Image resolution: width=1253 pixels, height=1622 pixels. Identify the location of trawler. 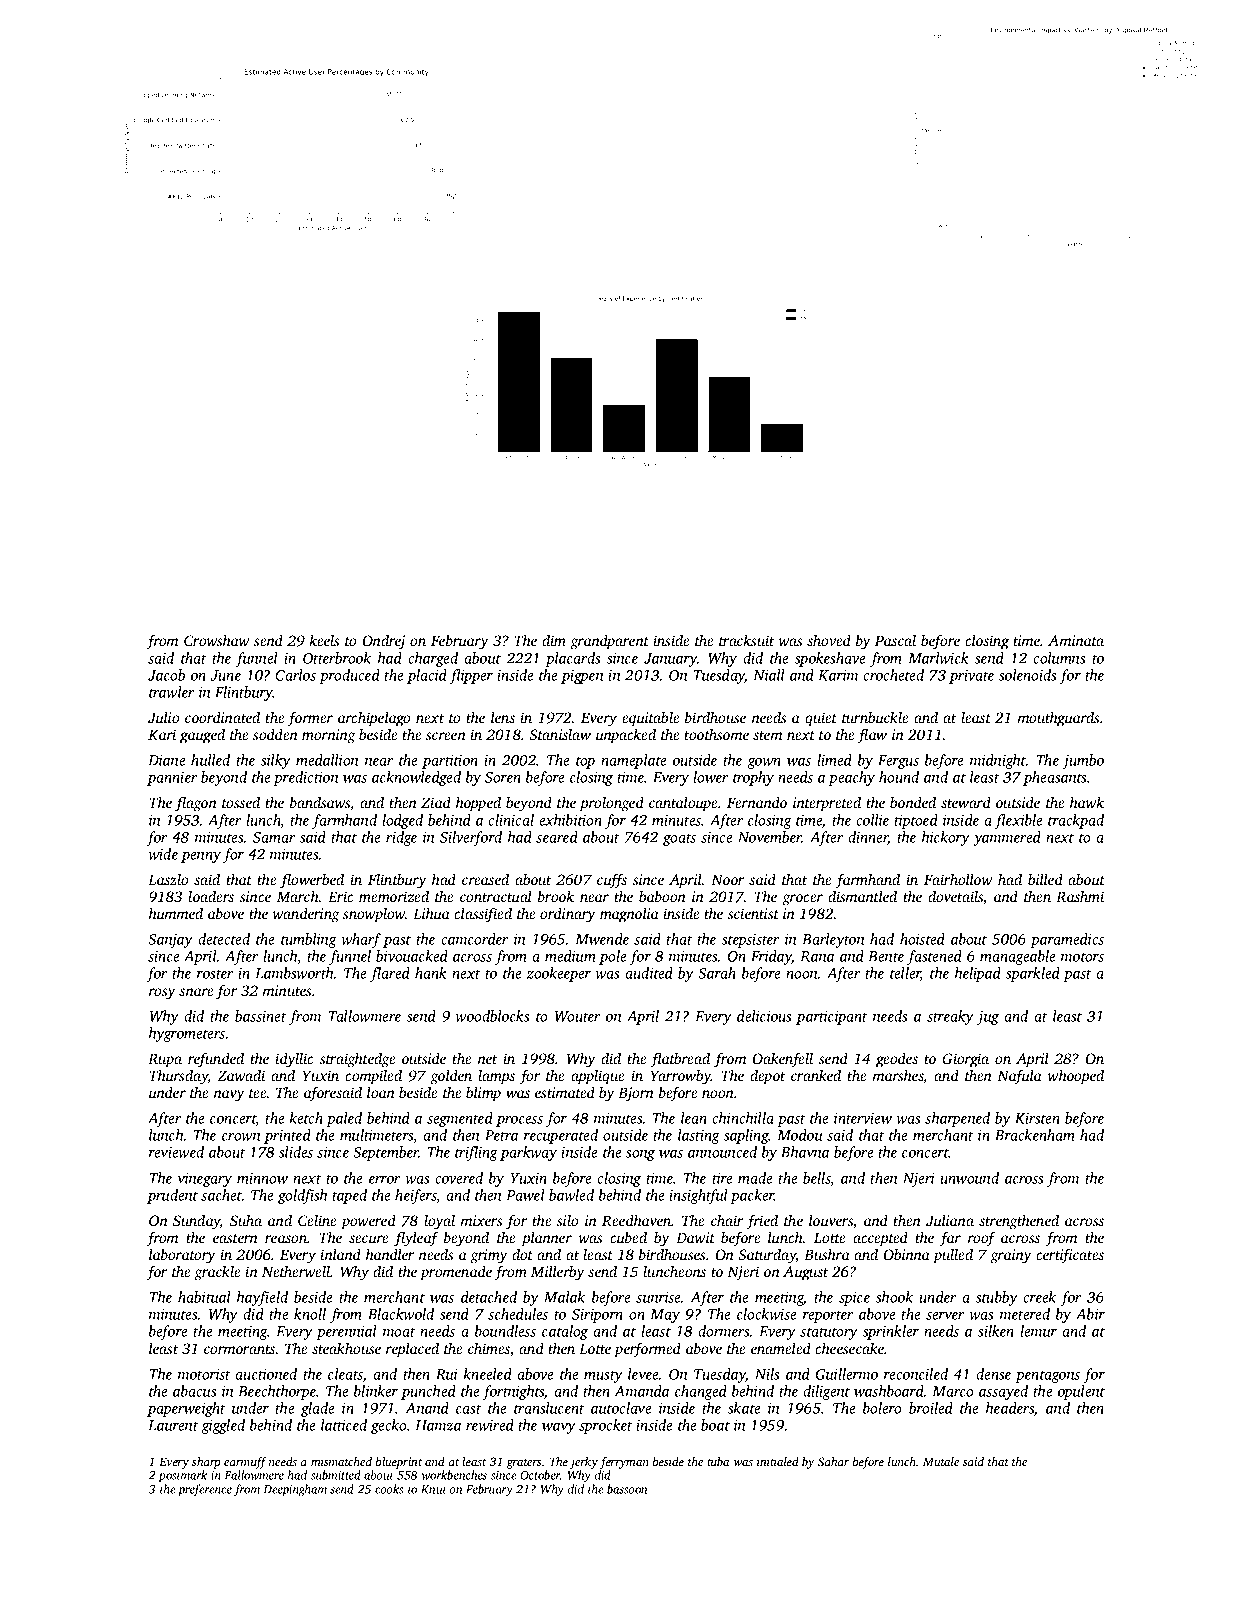
(171, 692).
